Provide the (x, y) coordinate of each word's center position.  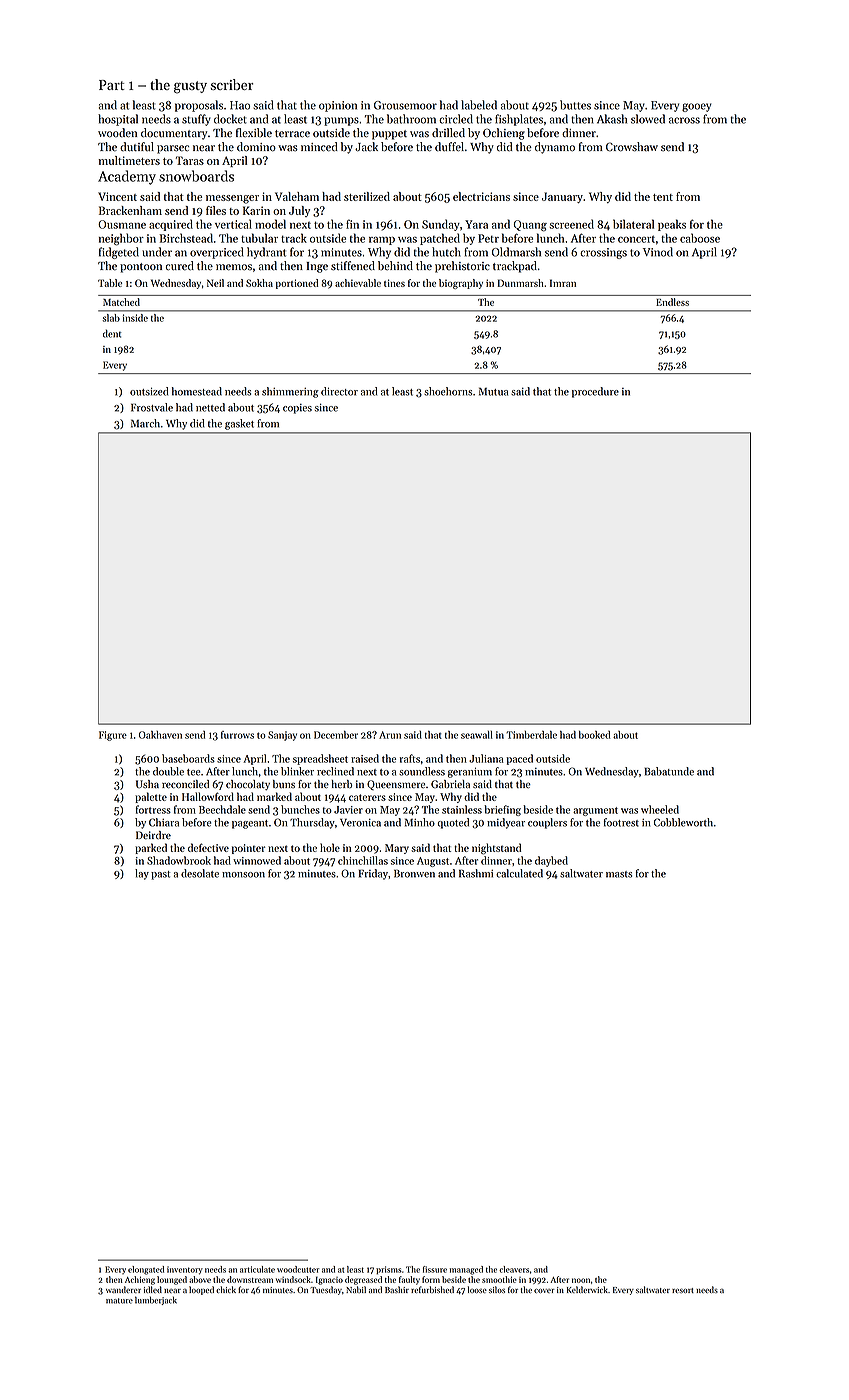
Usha (147, 784)
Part (112, 85)
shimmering (290, 392)
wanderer (123, 1289)
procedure (595, 392)
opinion (338, 106)
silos (497, 1289)
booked (594, 735)
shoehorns (448, 391)
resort (683, 1290)
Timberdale (531, 735)
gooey (696, 107)
